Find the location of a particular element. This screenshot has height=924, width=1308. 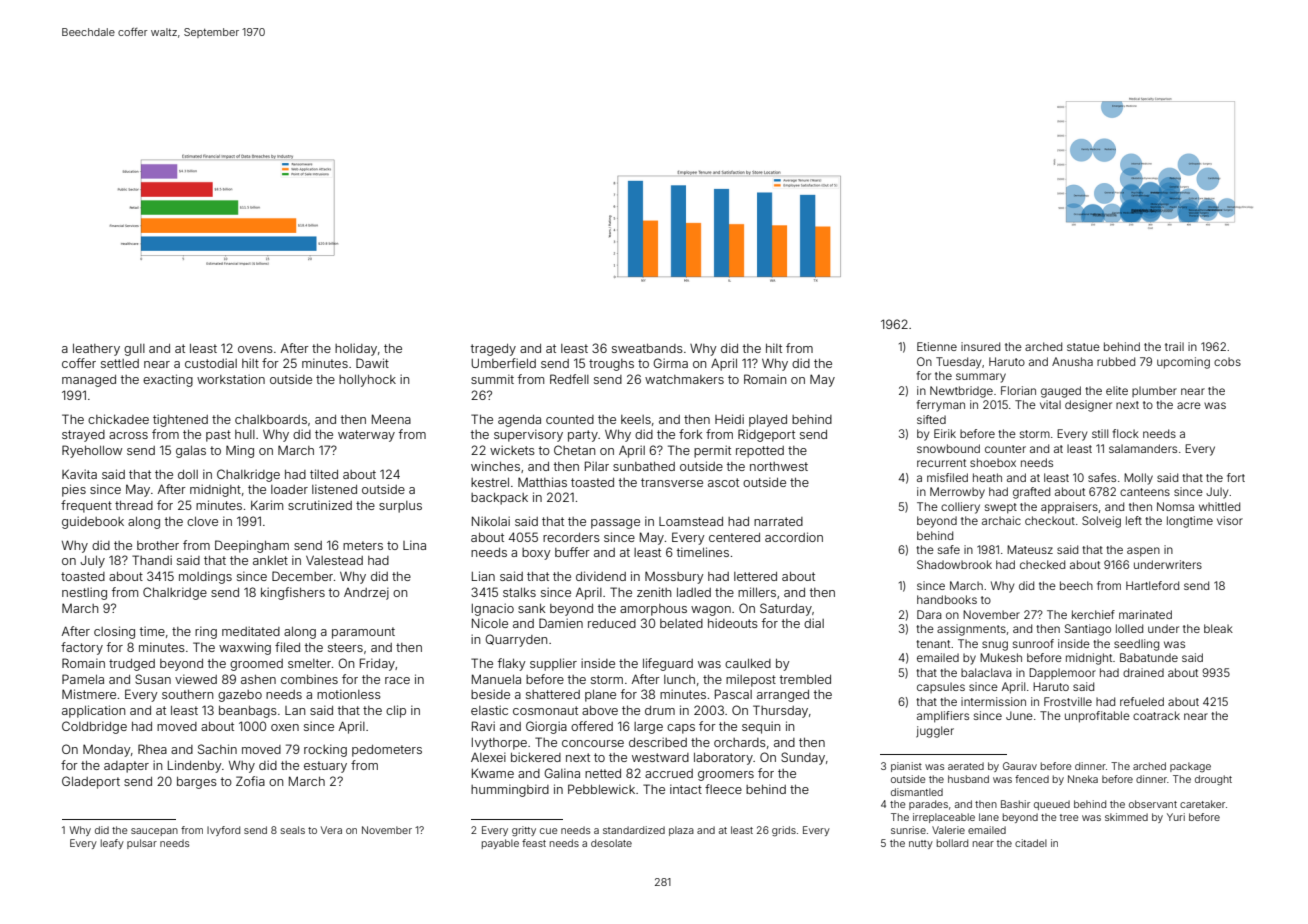

handbooks is located at coordinates (947, 599).
